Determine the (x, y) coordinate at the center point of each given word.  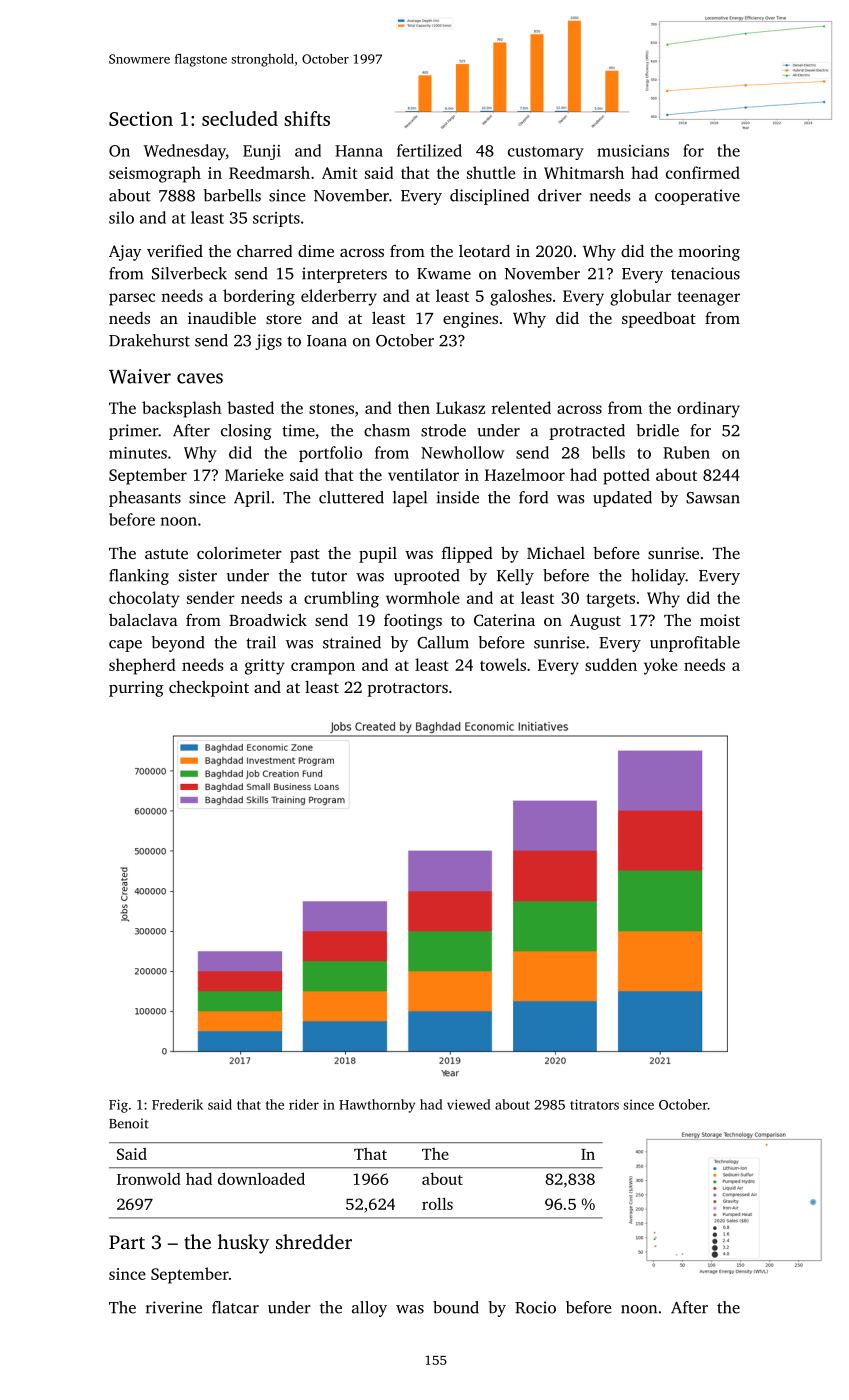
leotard (484, 251)
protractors (407, 690)
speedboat (659, 320)
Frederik (177, 1104)
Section (141, 118)
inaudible (222, 318)
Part (127, 1242)
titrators (594, 1104)
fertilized (429, 150)
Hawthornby (377, 1106)
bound (456, 1307)
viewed (469, 1104)
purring (136, 689)
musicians (633, 151)
